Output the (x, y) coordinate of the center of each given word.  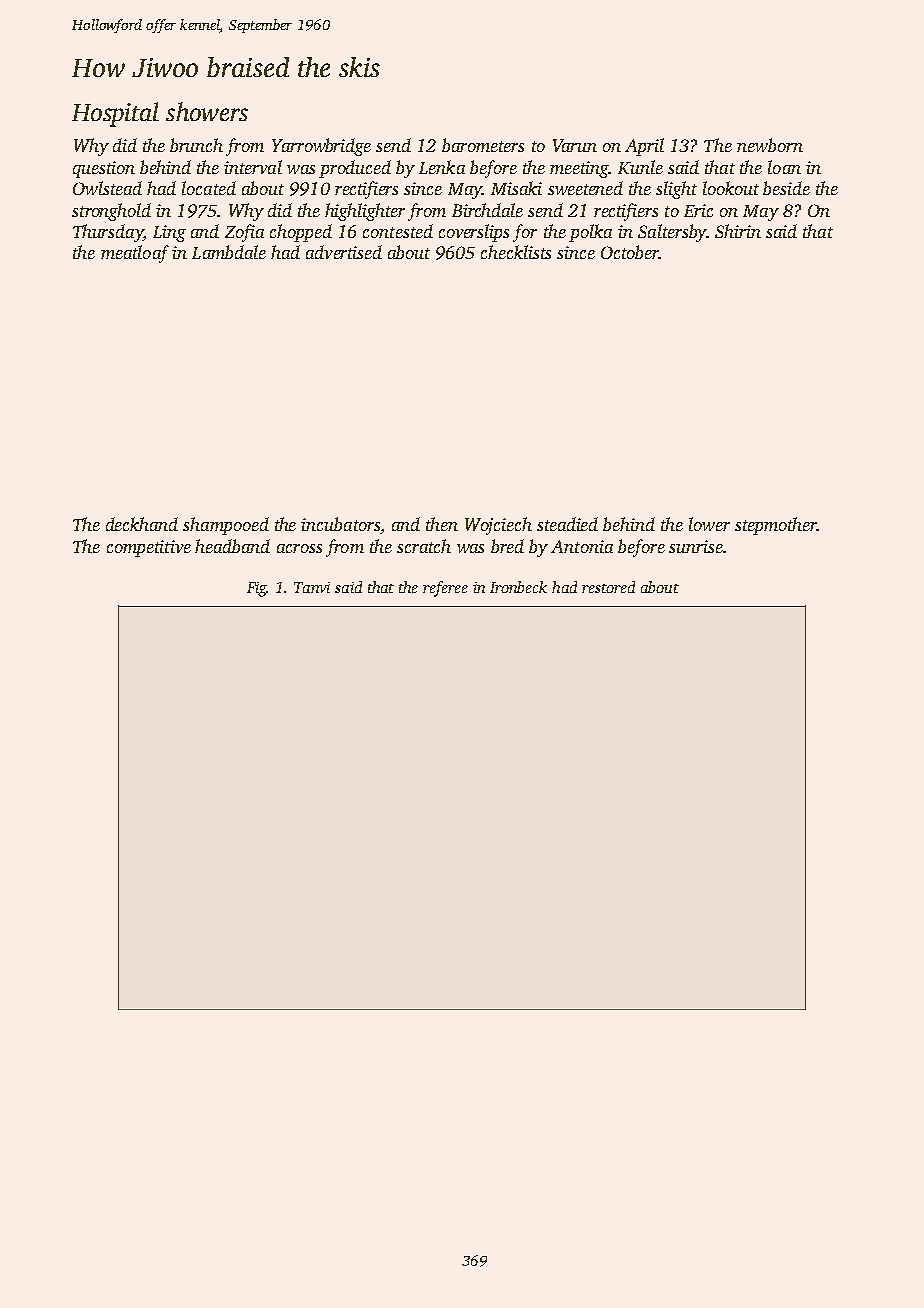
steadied (567, 524)
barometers (483, 145)
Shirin (738, 231)
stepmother (776, 526)
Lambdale (229, 252)
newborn (770, 145)
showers (207, 111)
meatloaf (135, 254)
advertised (344, 252)
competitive (149, 548)
